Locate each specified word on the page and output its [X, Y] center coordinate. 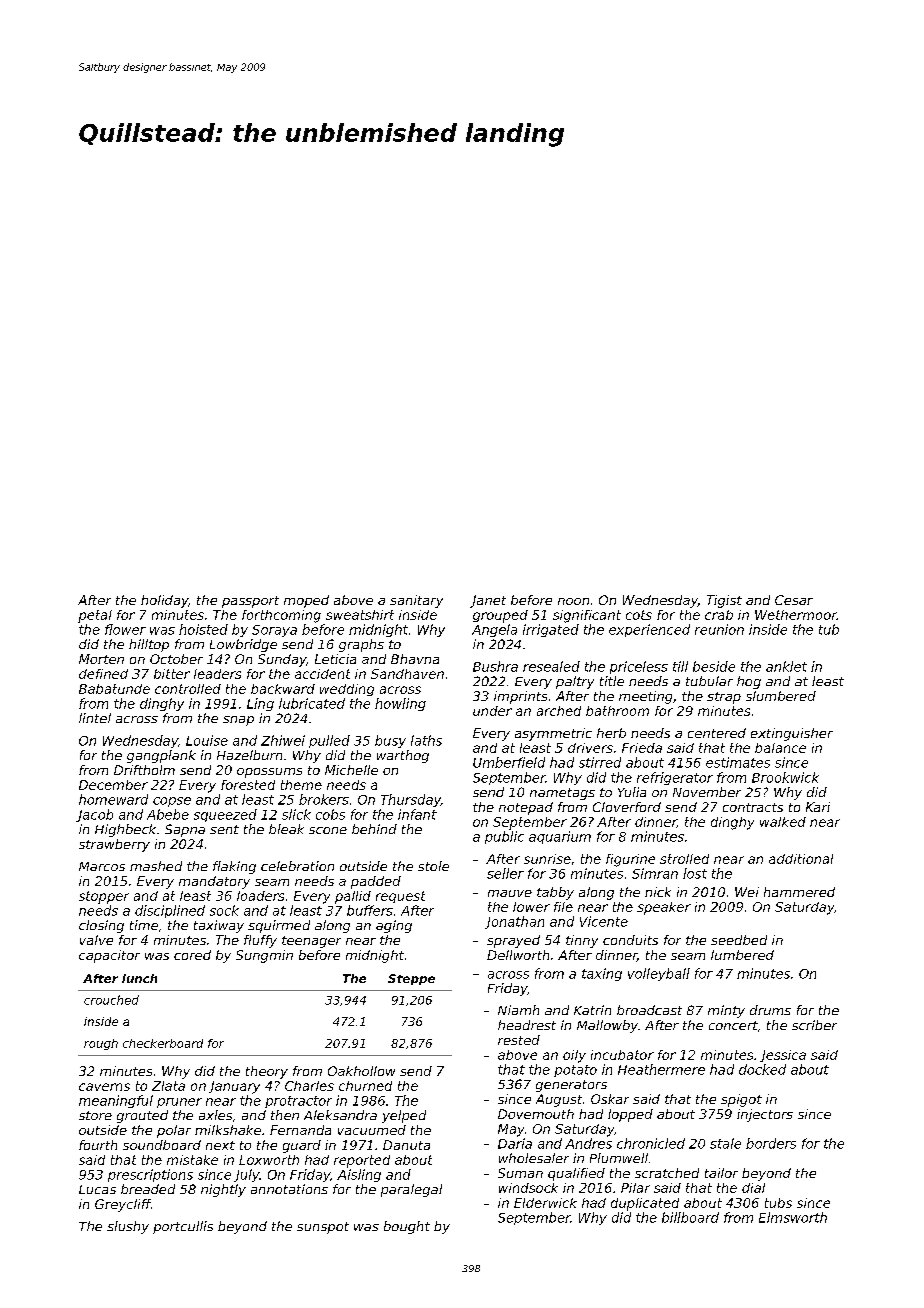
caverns [104, 1087]
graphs [361, 645]
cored [192, 955]
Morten [101, 659]
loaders [260, 896]
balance [780, 748]
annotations [289, 1189]
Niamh [518, 1010]
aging [394, 926]
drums [770, 1010]
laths [426, 740]
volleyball [659, 974]
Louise [207, 740]
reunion [719, 629]
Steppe [411, 979]
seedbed [739, 940]
